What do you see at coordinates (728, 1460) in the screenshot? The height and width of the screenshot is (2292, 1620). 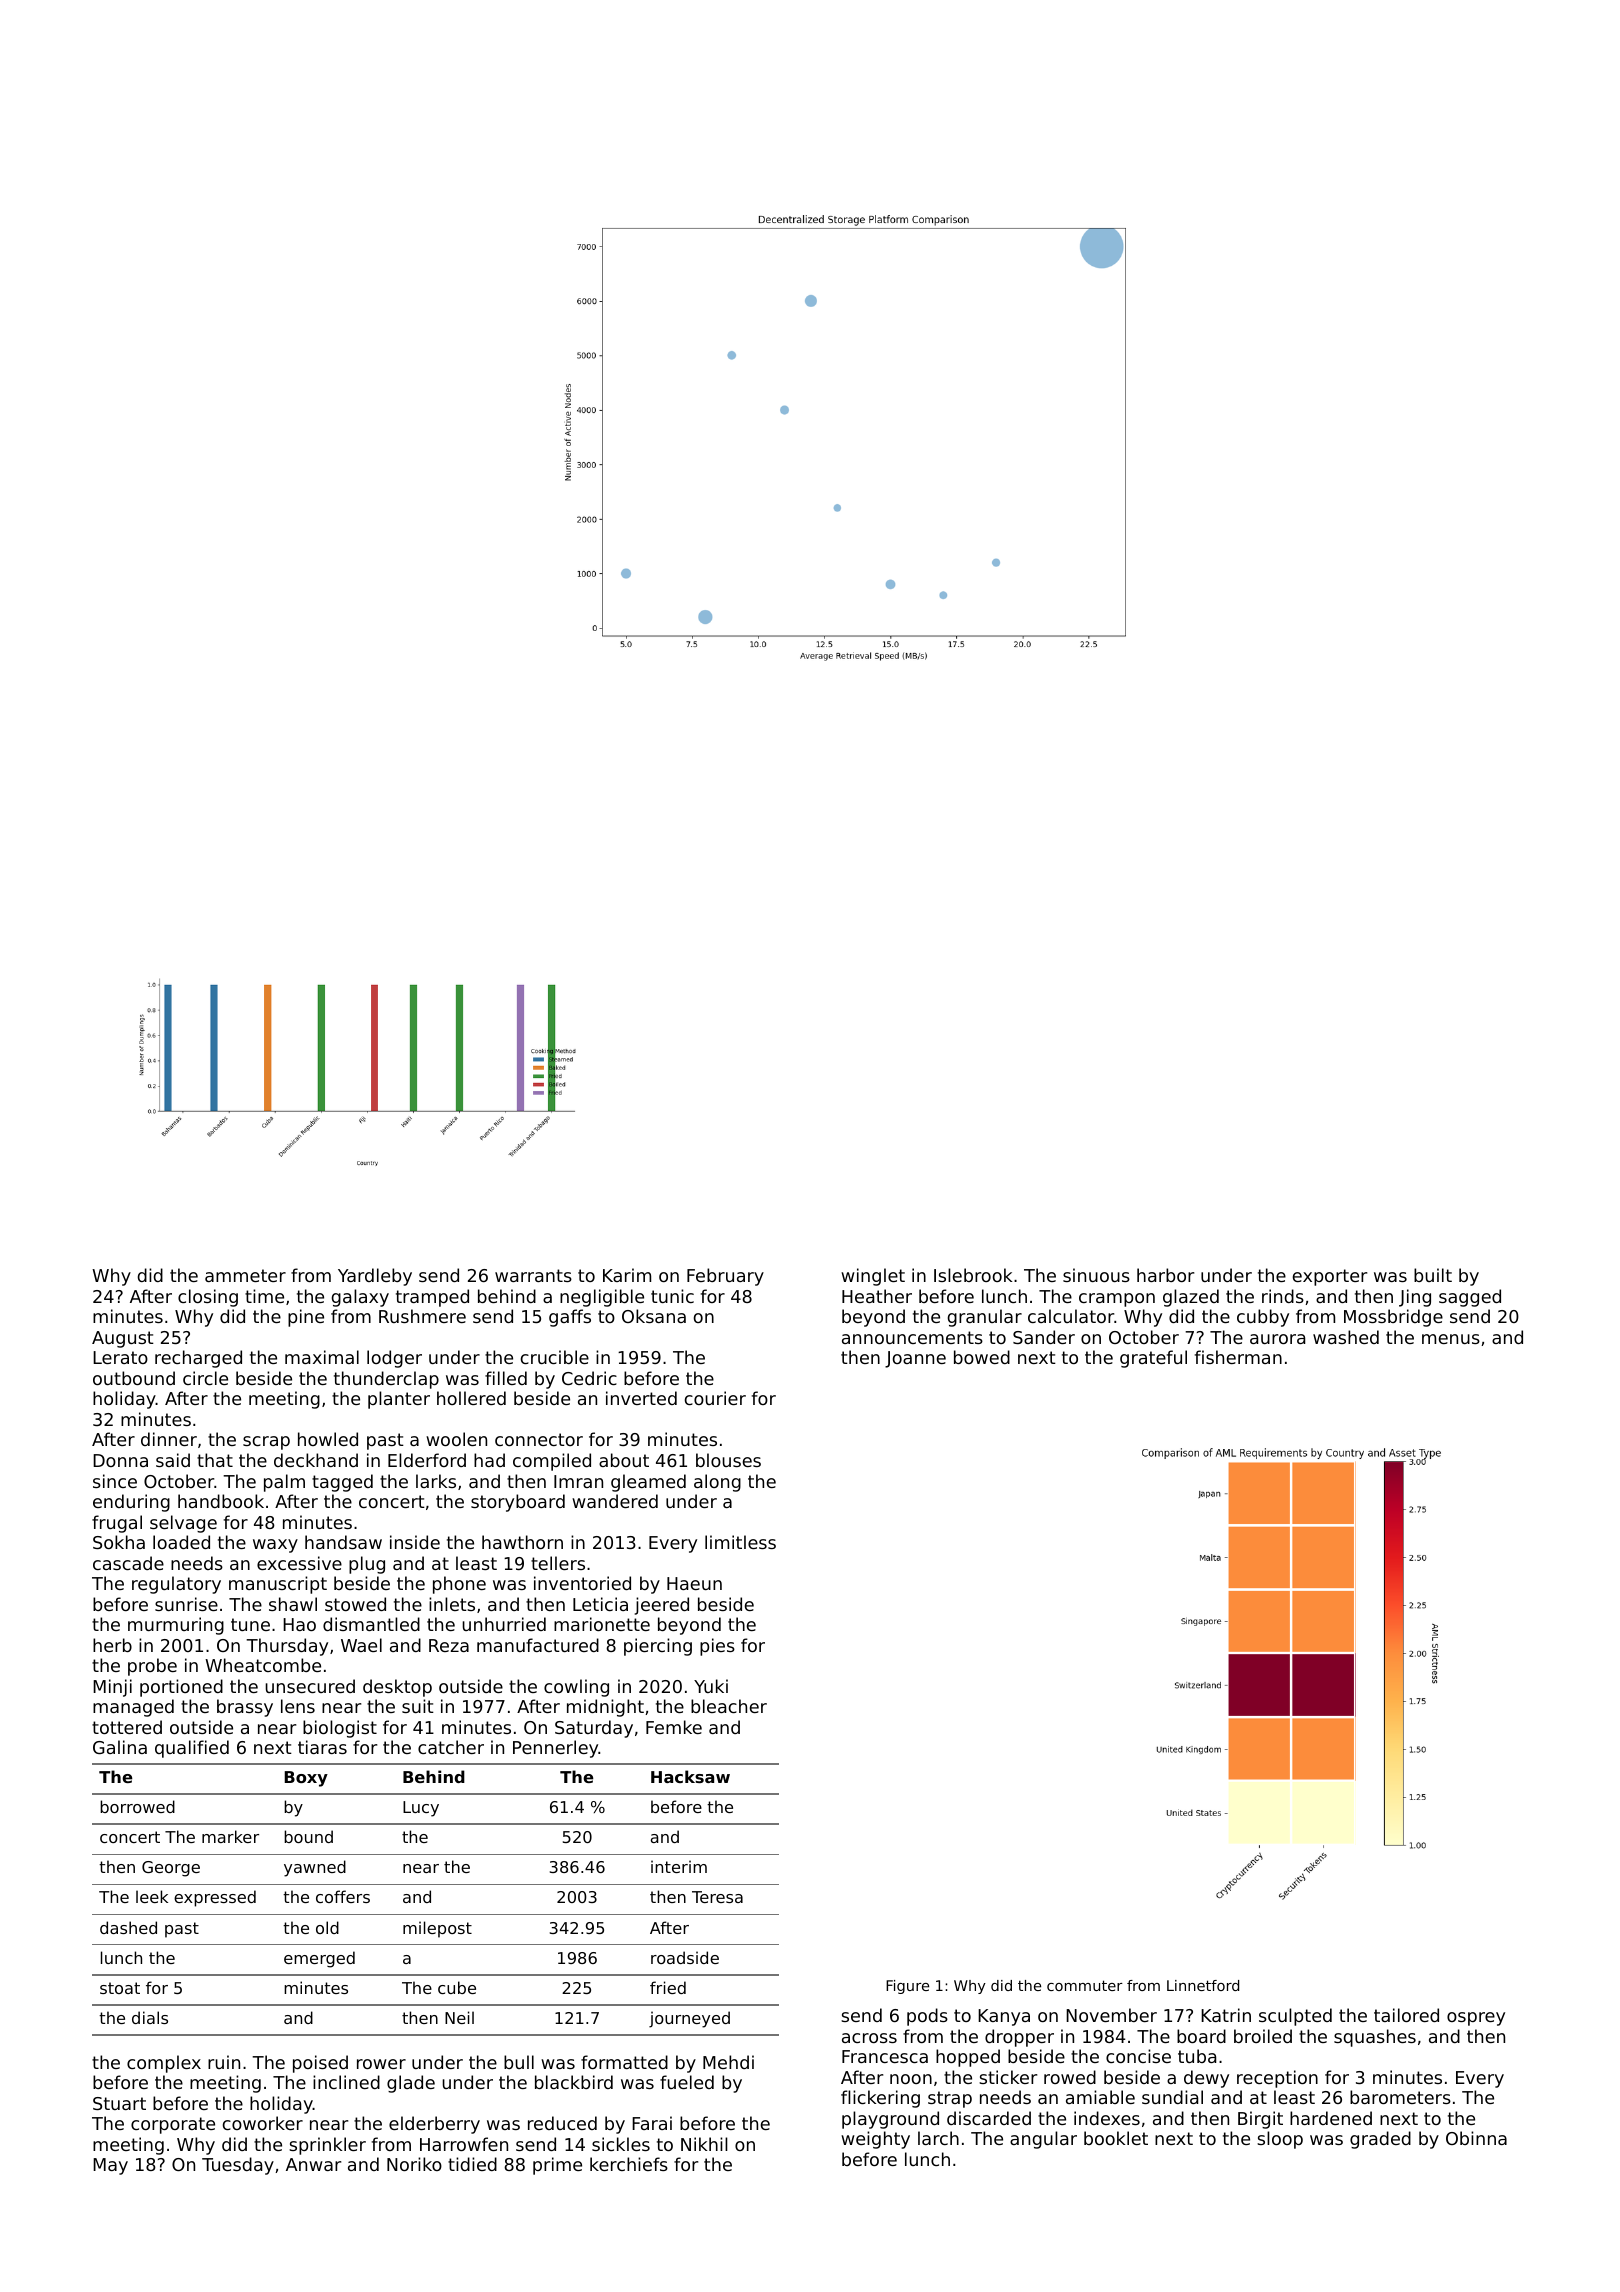 I see `blouses` at bounding box center [728, 1460].
